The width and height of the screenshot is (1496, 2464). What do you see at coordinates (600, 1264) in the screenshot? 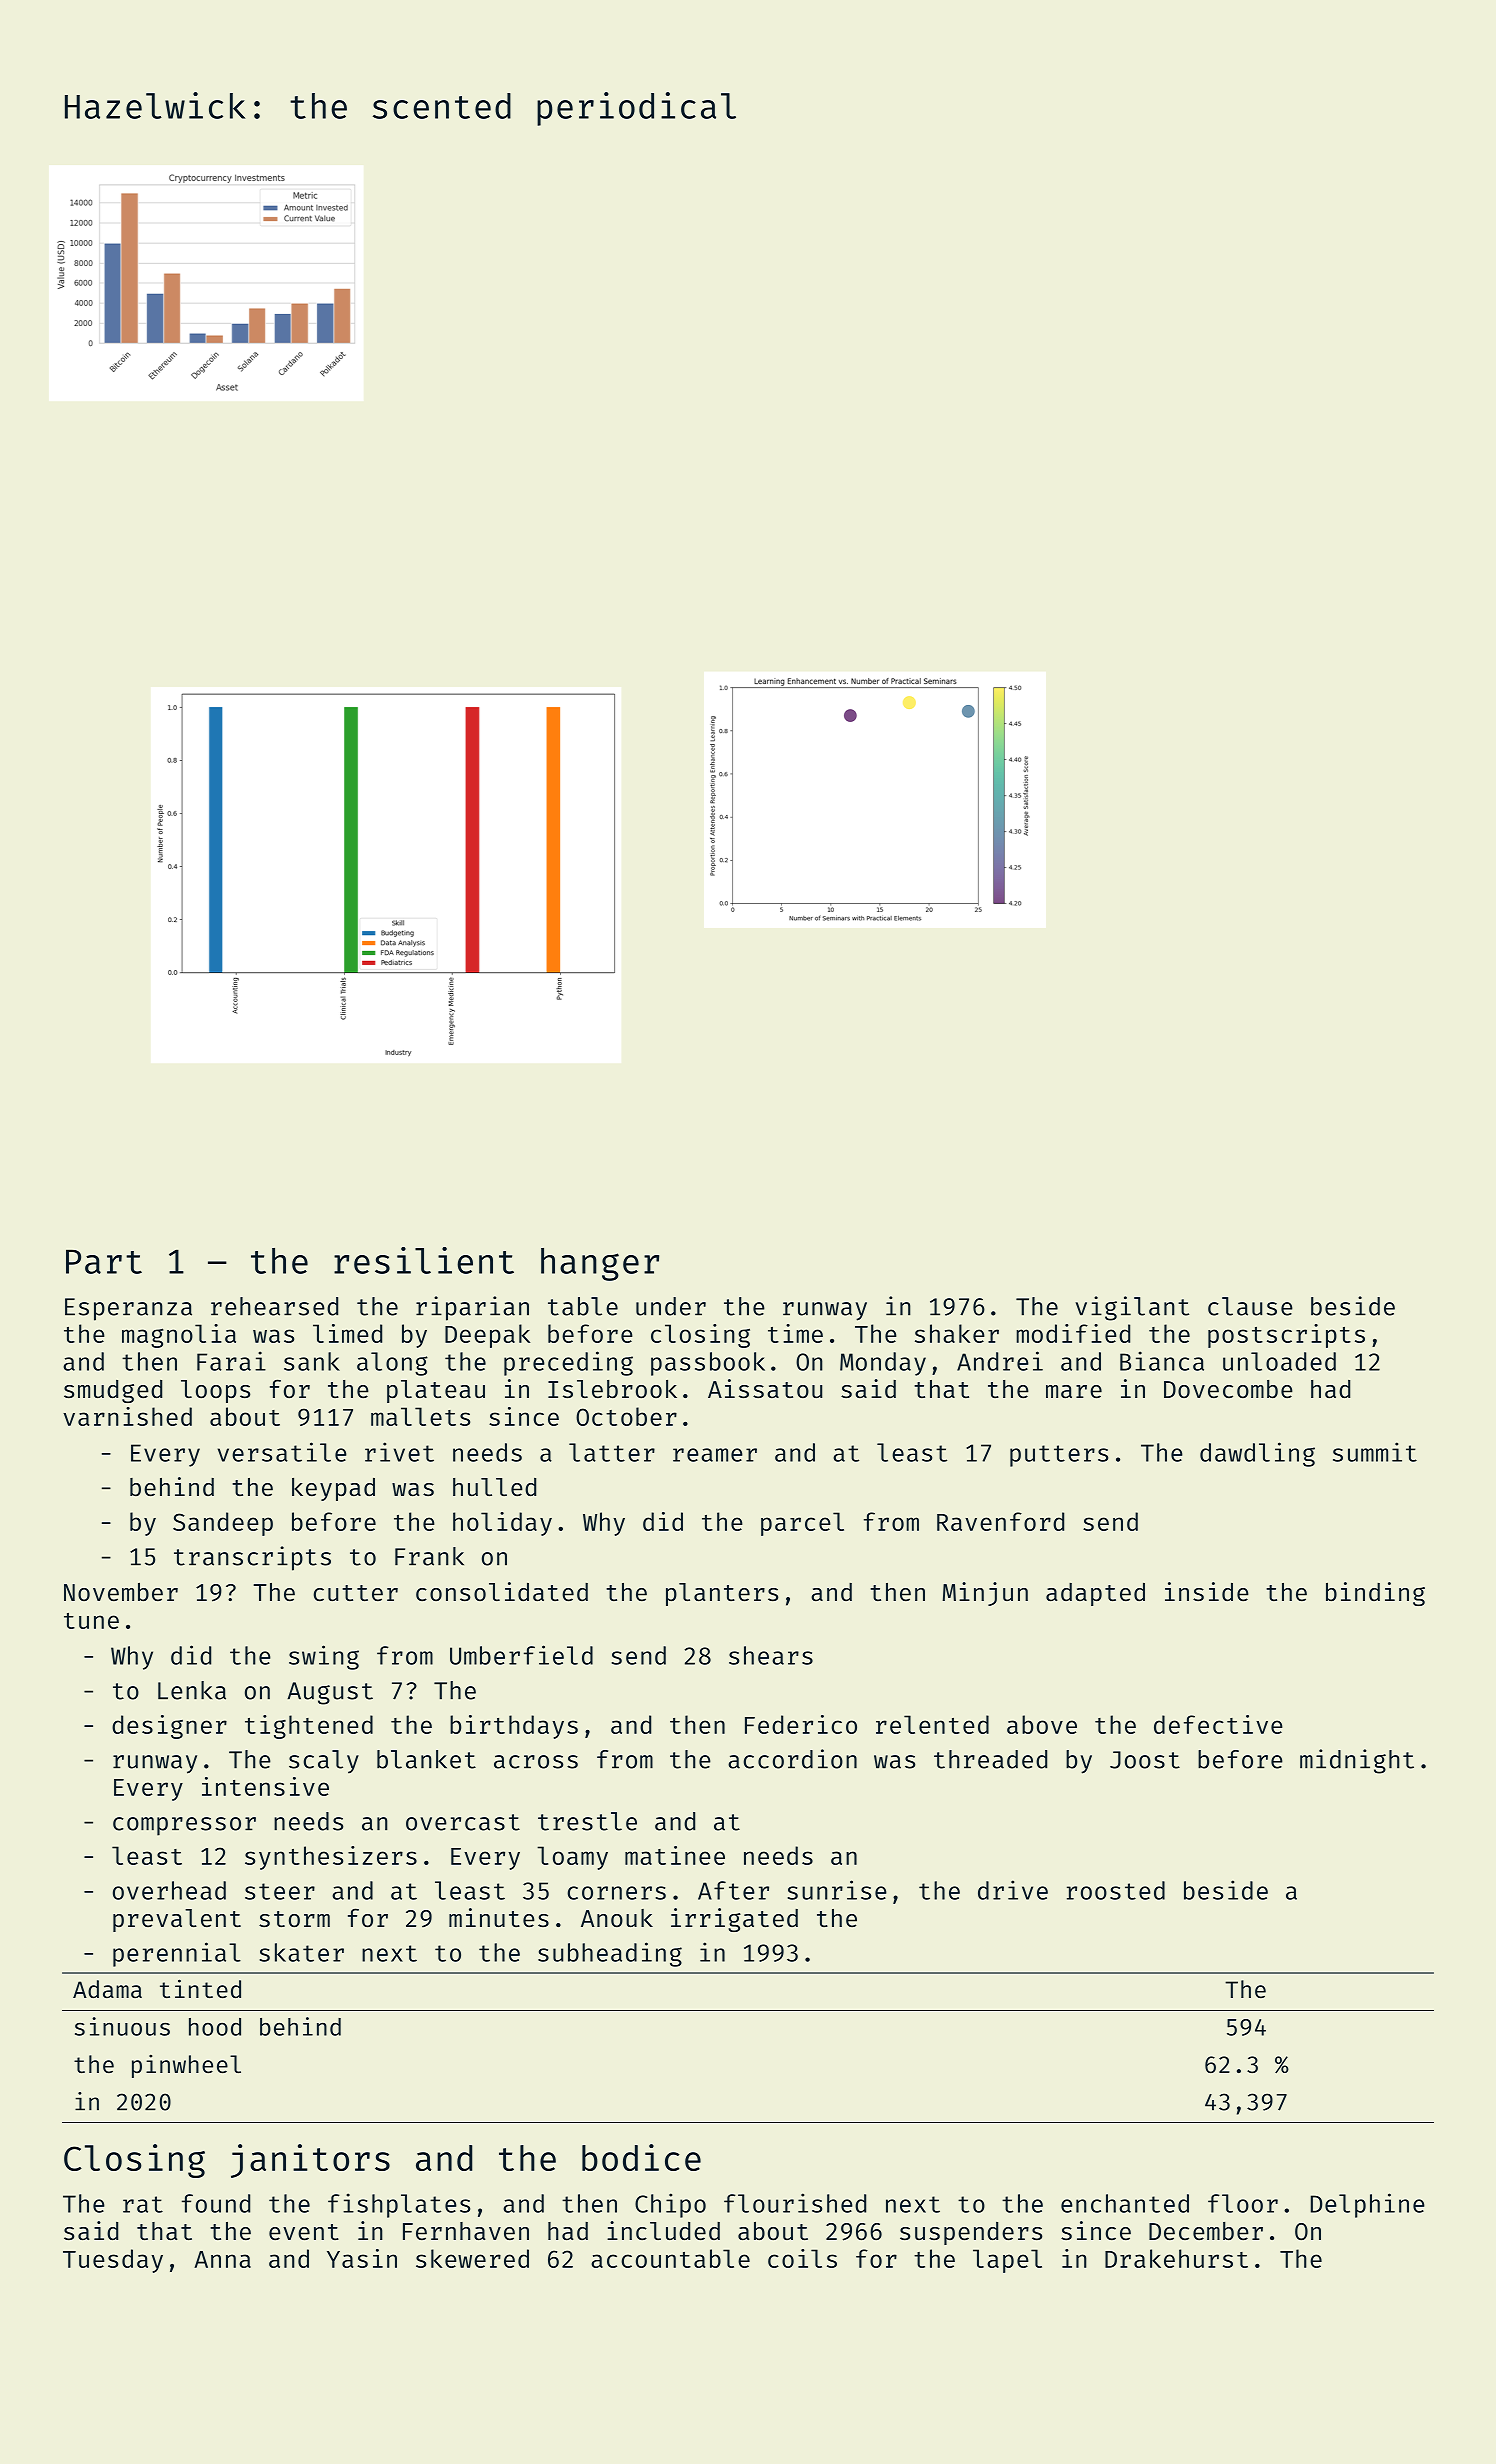
I see `hanger` at bounding box center [600, 1264].
